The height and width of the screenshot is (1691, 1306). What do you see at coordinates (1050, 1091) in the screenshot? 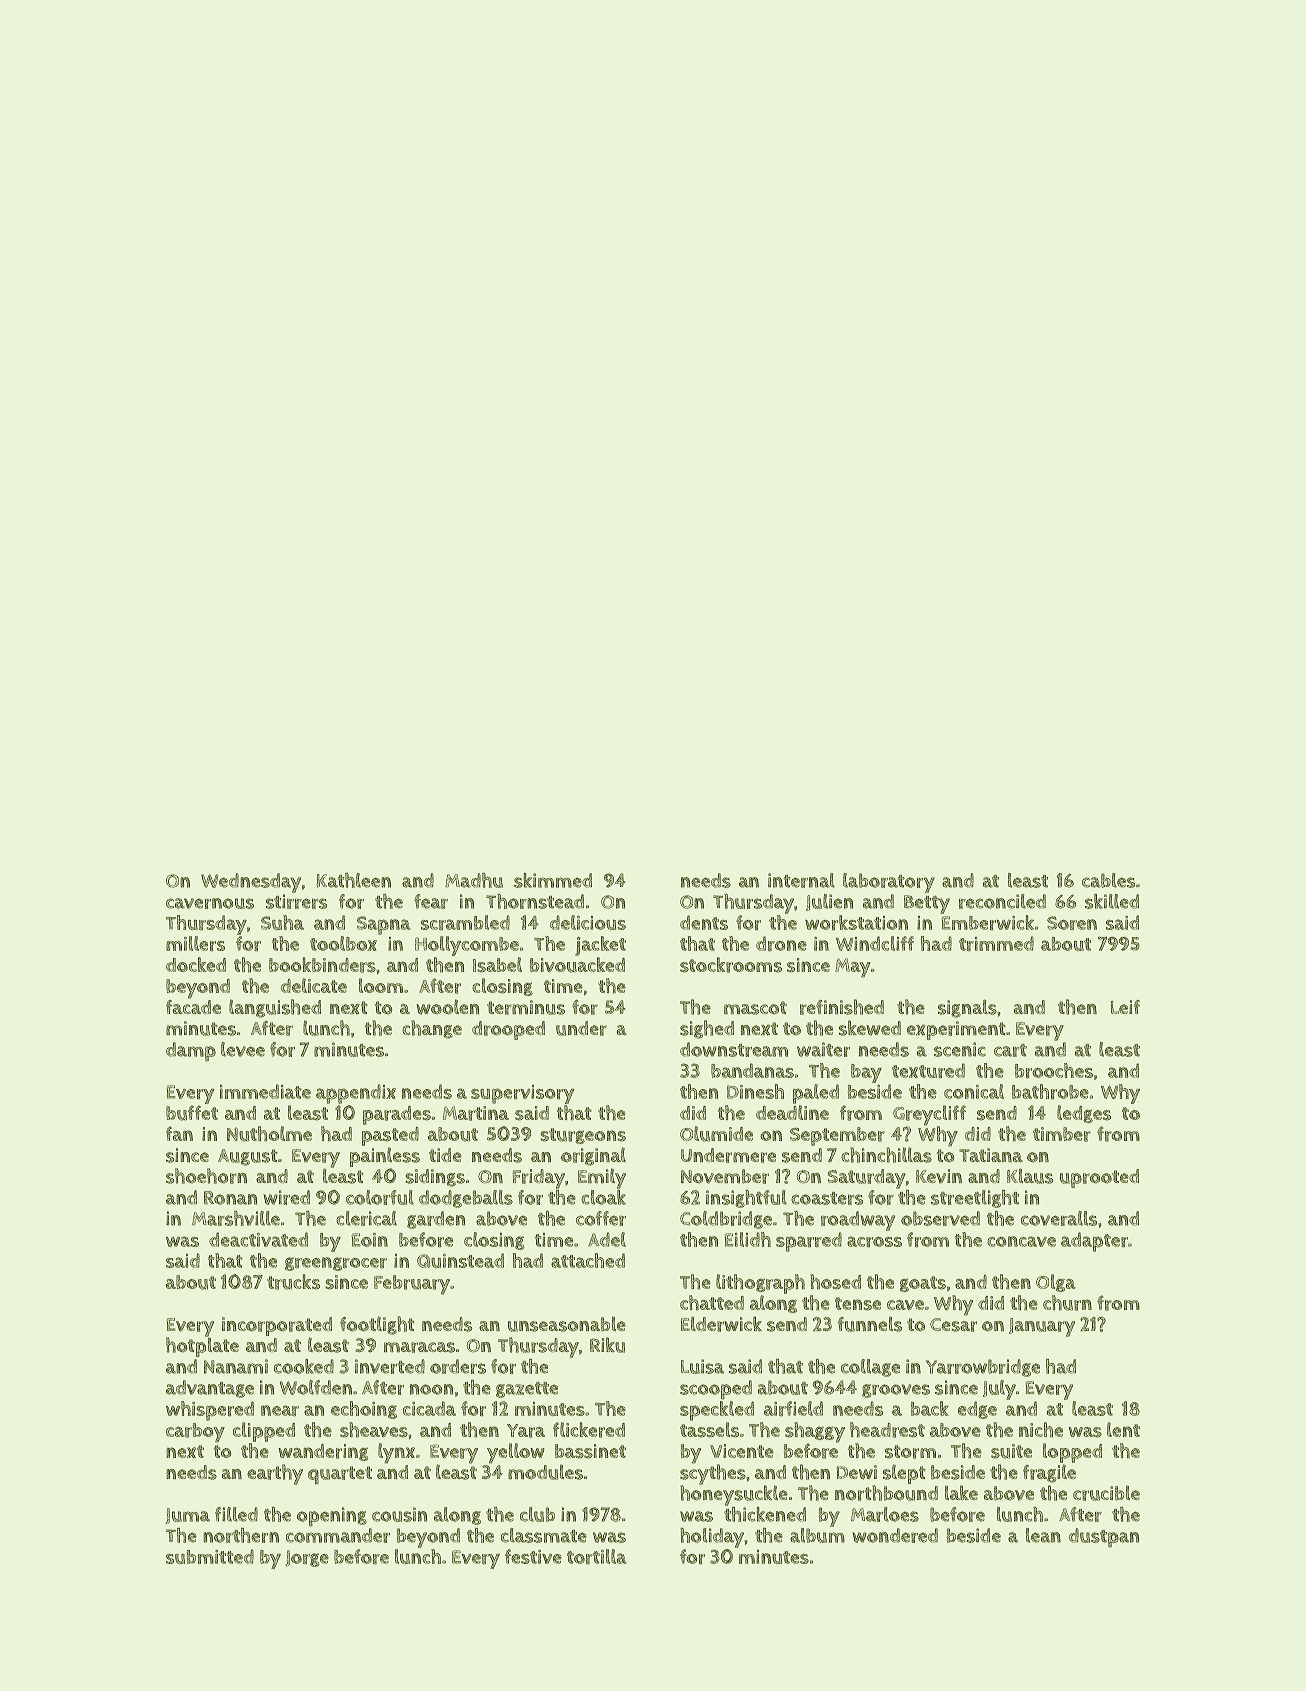
I see `bathrobe` at bounding box center [1050, 1091].
